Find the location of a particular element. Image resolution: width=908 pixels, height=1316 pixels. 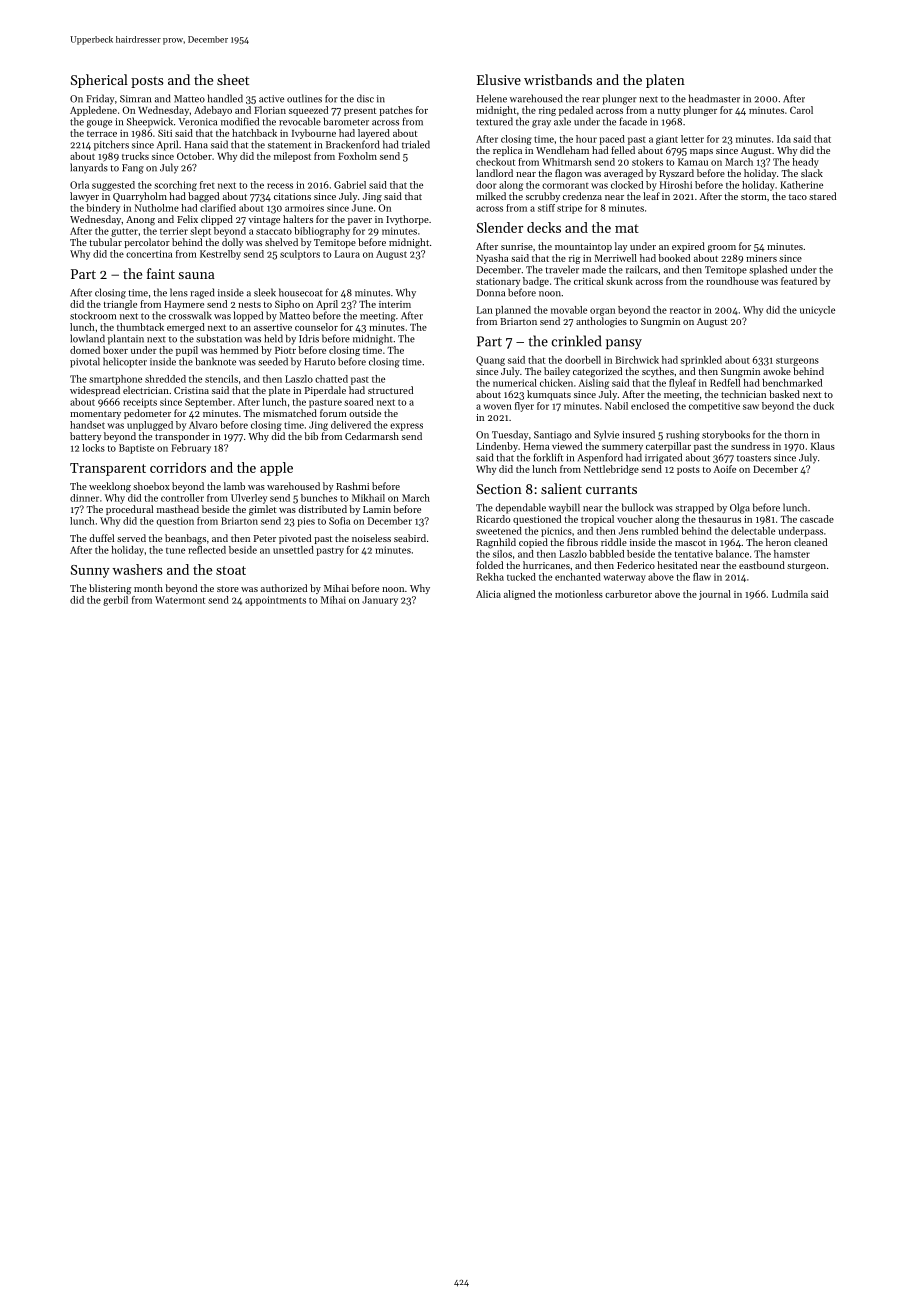

emerged is located at coordinates (186, 328).
